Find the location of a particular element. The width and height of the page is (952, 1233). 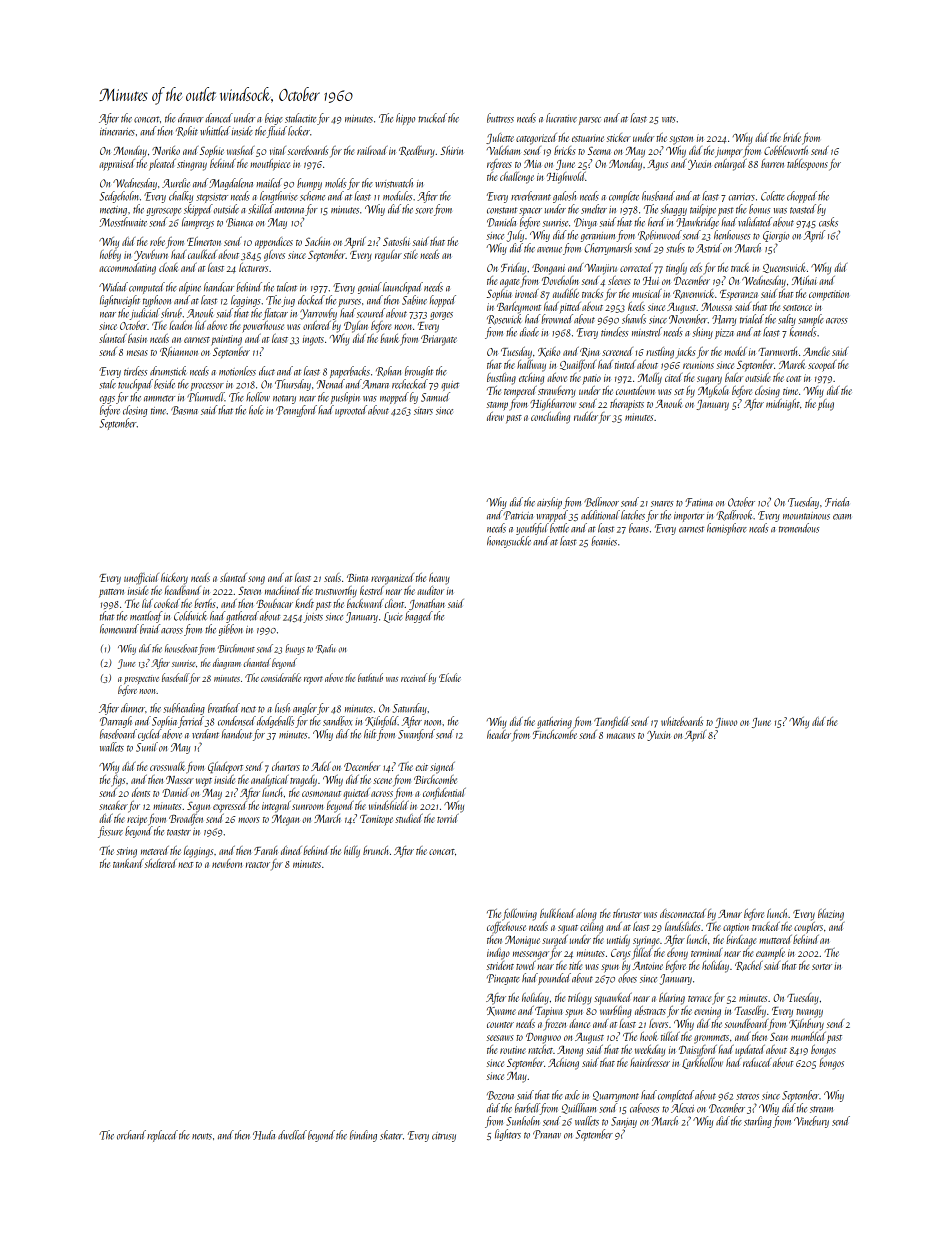

midnight is located at coordinates (783, 405).
